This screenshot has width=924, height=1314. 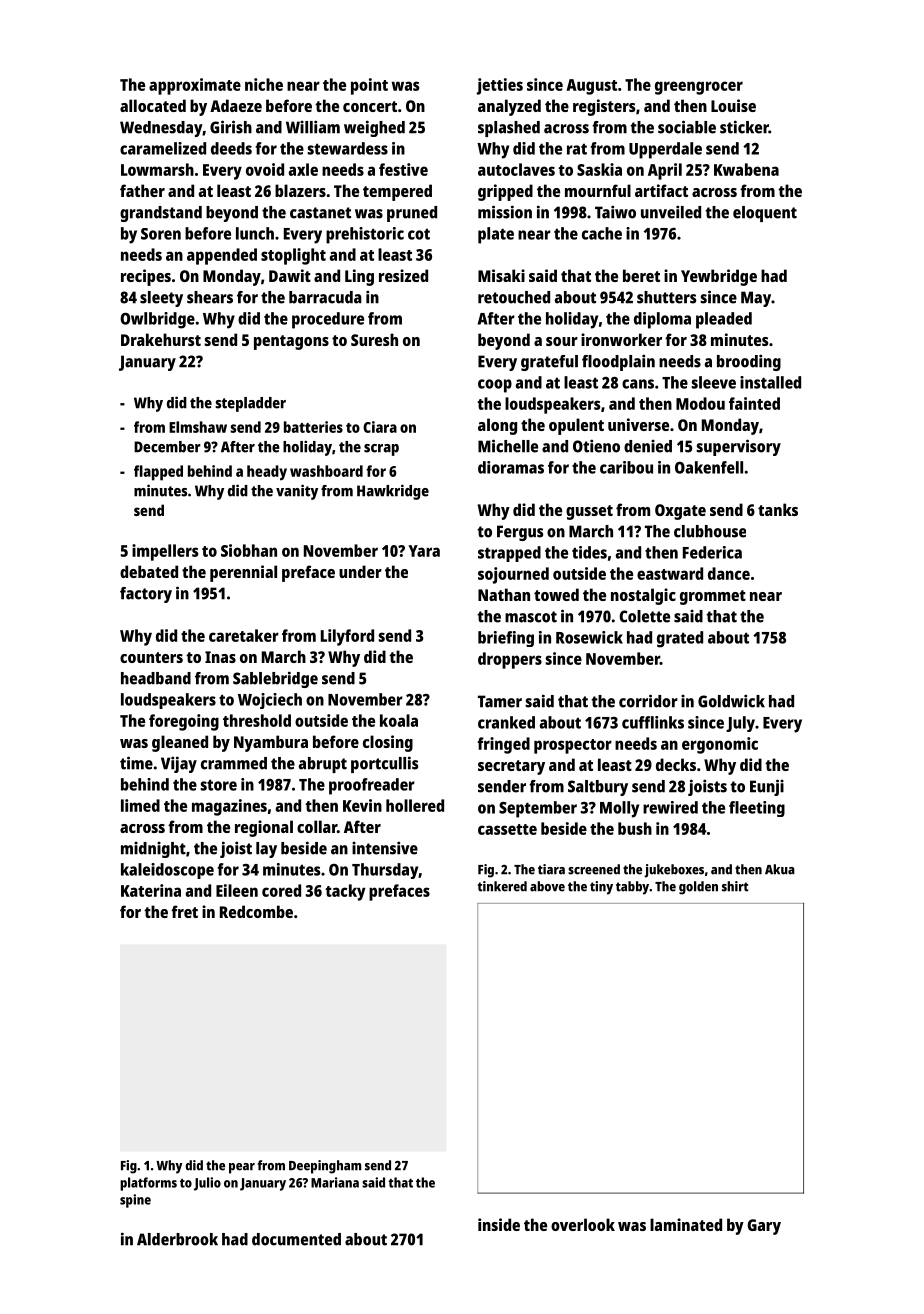 I want to click on plate, so click(x=496, y=235).
